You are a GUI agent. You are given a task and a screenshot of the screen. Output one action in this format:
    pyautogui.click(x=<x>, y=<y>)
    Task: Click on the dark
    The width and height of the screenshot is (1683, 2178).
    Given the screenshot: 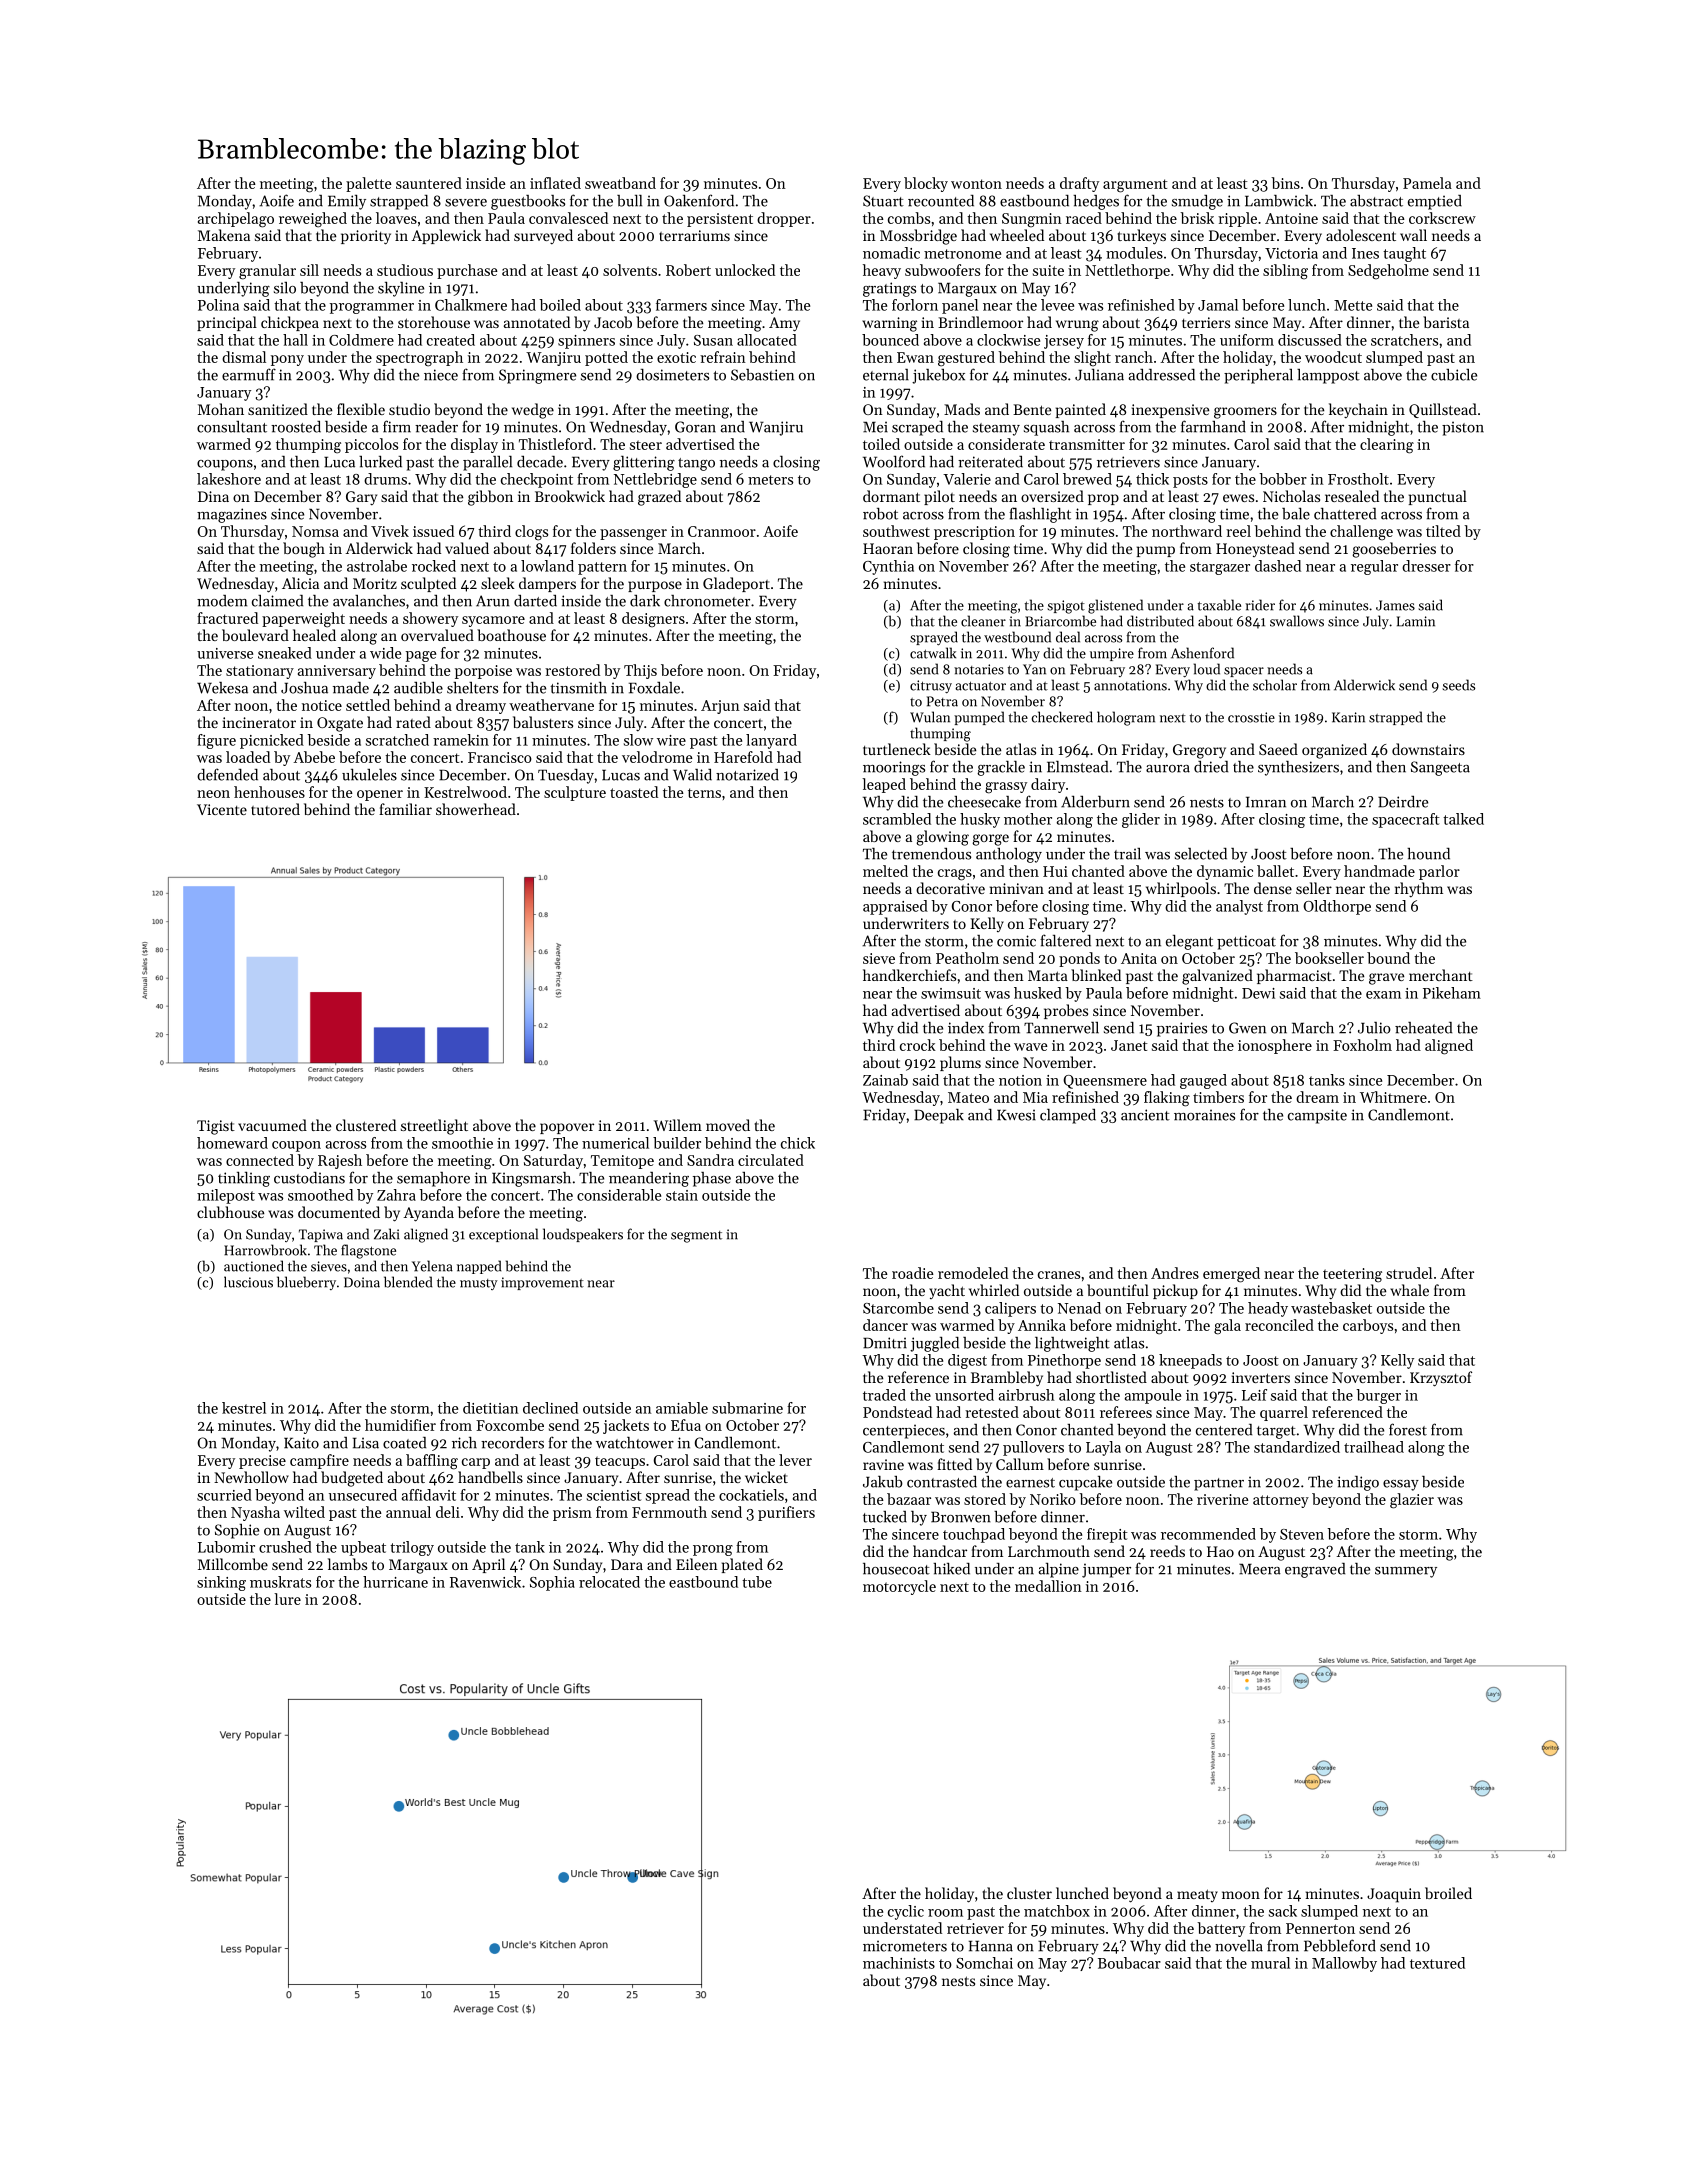 What is the action you would take?
    pyautogui.click(x=645, y=601)
